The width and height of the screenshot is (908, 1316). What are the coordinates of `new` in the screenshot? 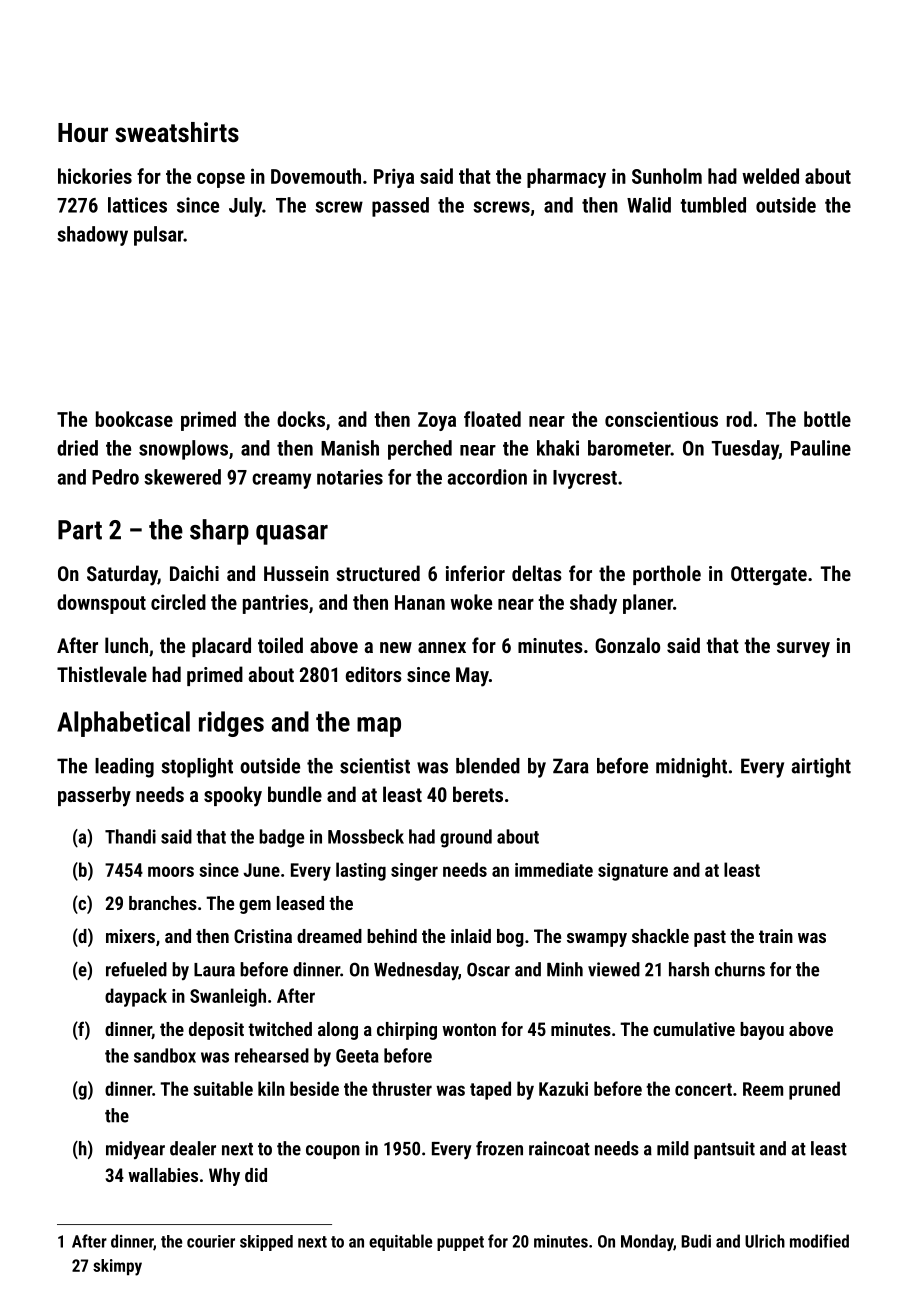 It's located at (396, 647).
